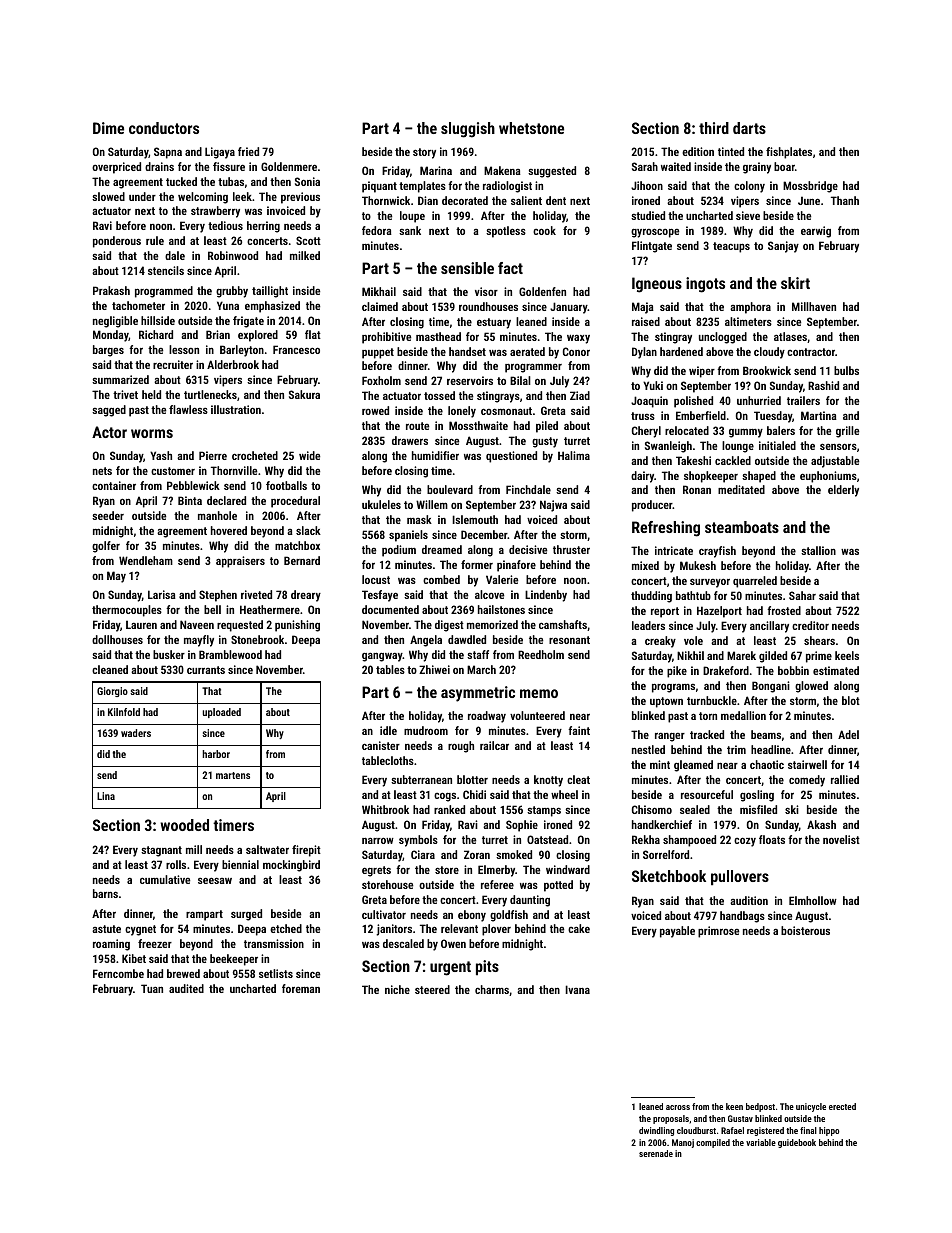 The width and height of the screenshot is (952, 1233). Describe the element at coordinates (432, 989) in the screenshot. I see `steered` at that location.
